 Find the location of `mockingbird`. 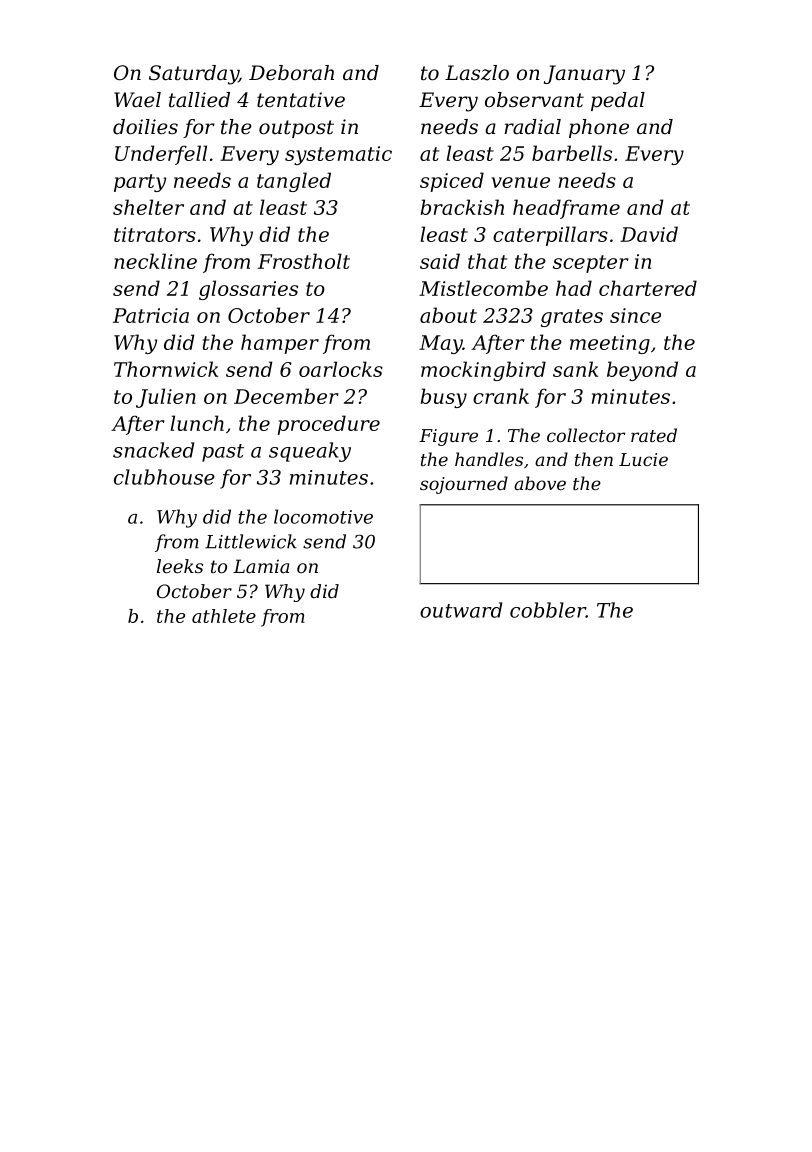

mockingbird is located at coordinates (483, 371).
